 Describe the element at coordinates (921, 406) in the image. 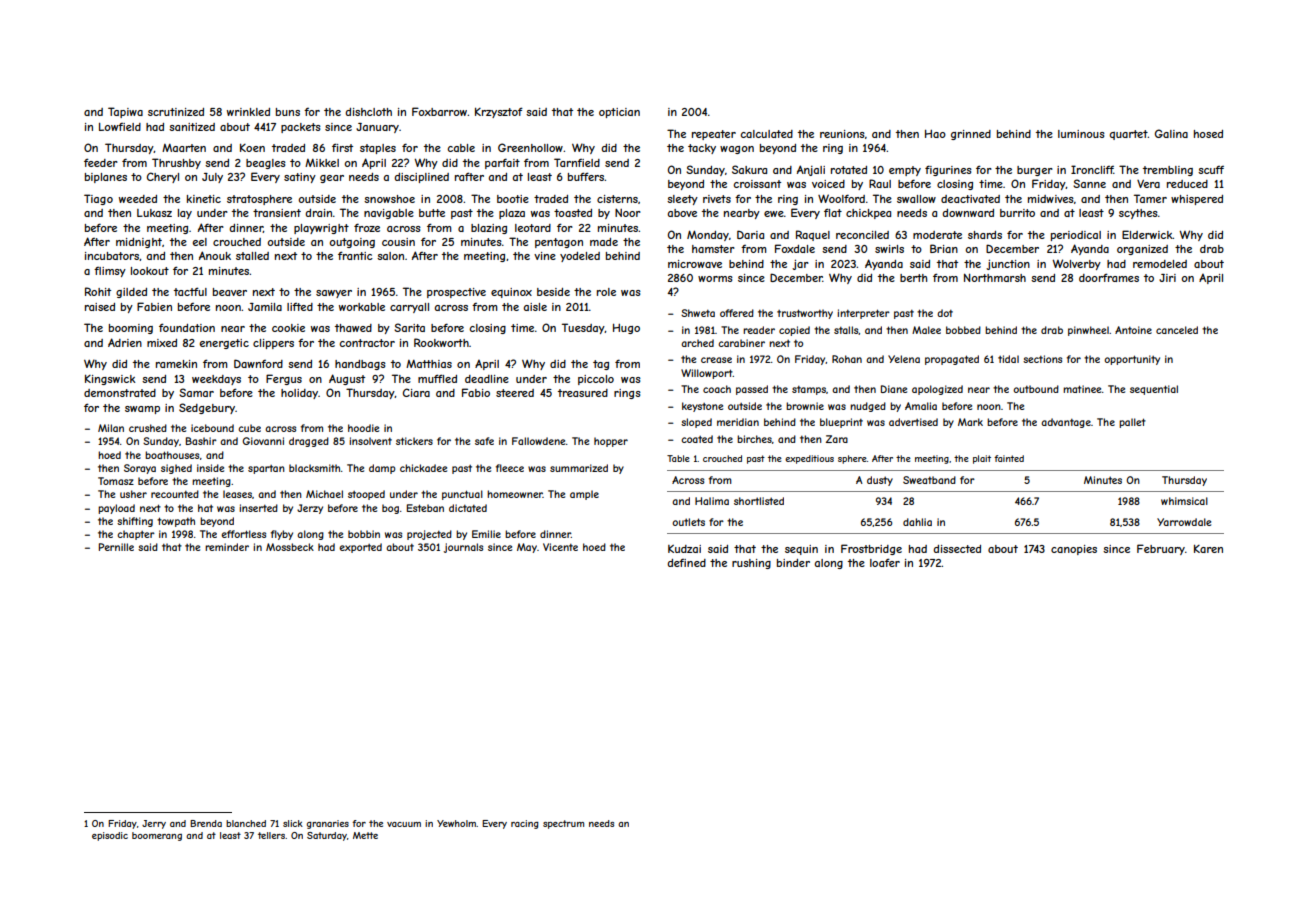

I see `Amalia` at that location.
